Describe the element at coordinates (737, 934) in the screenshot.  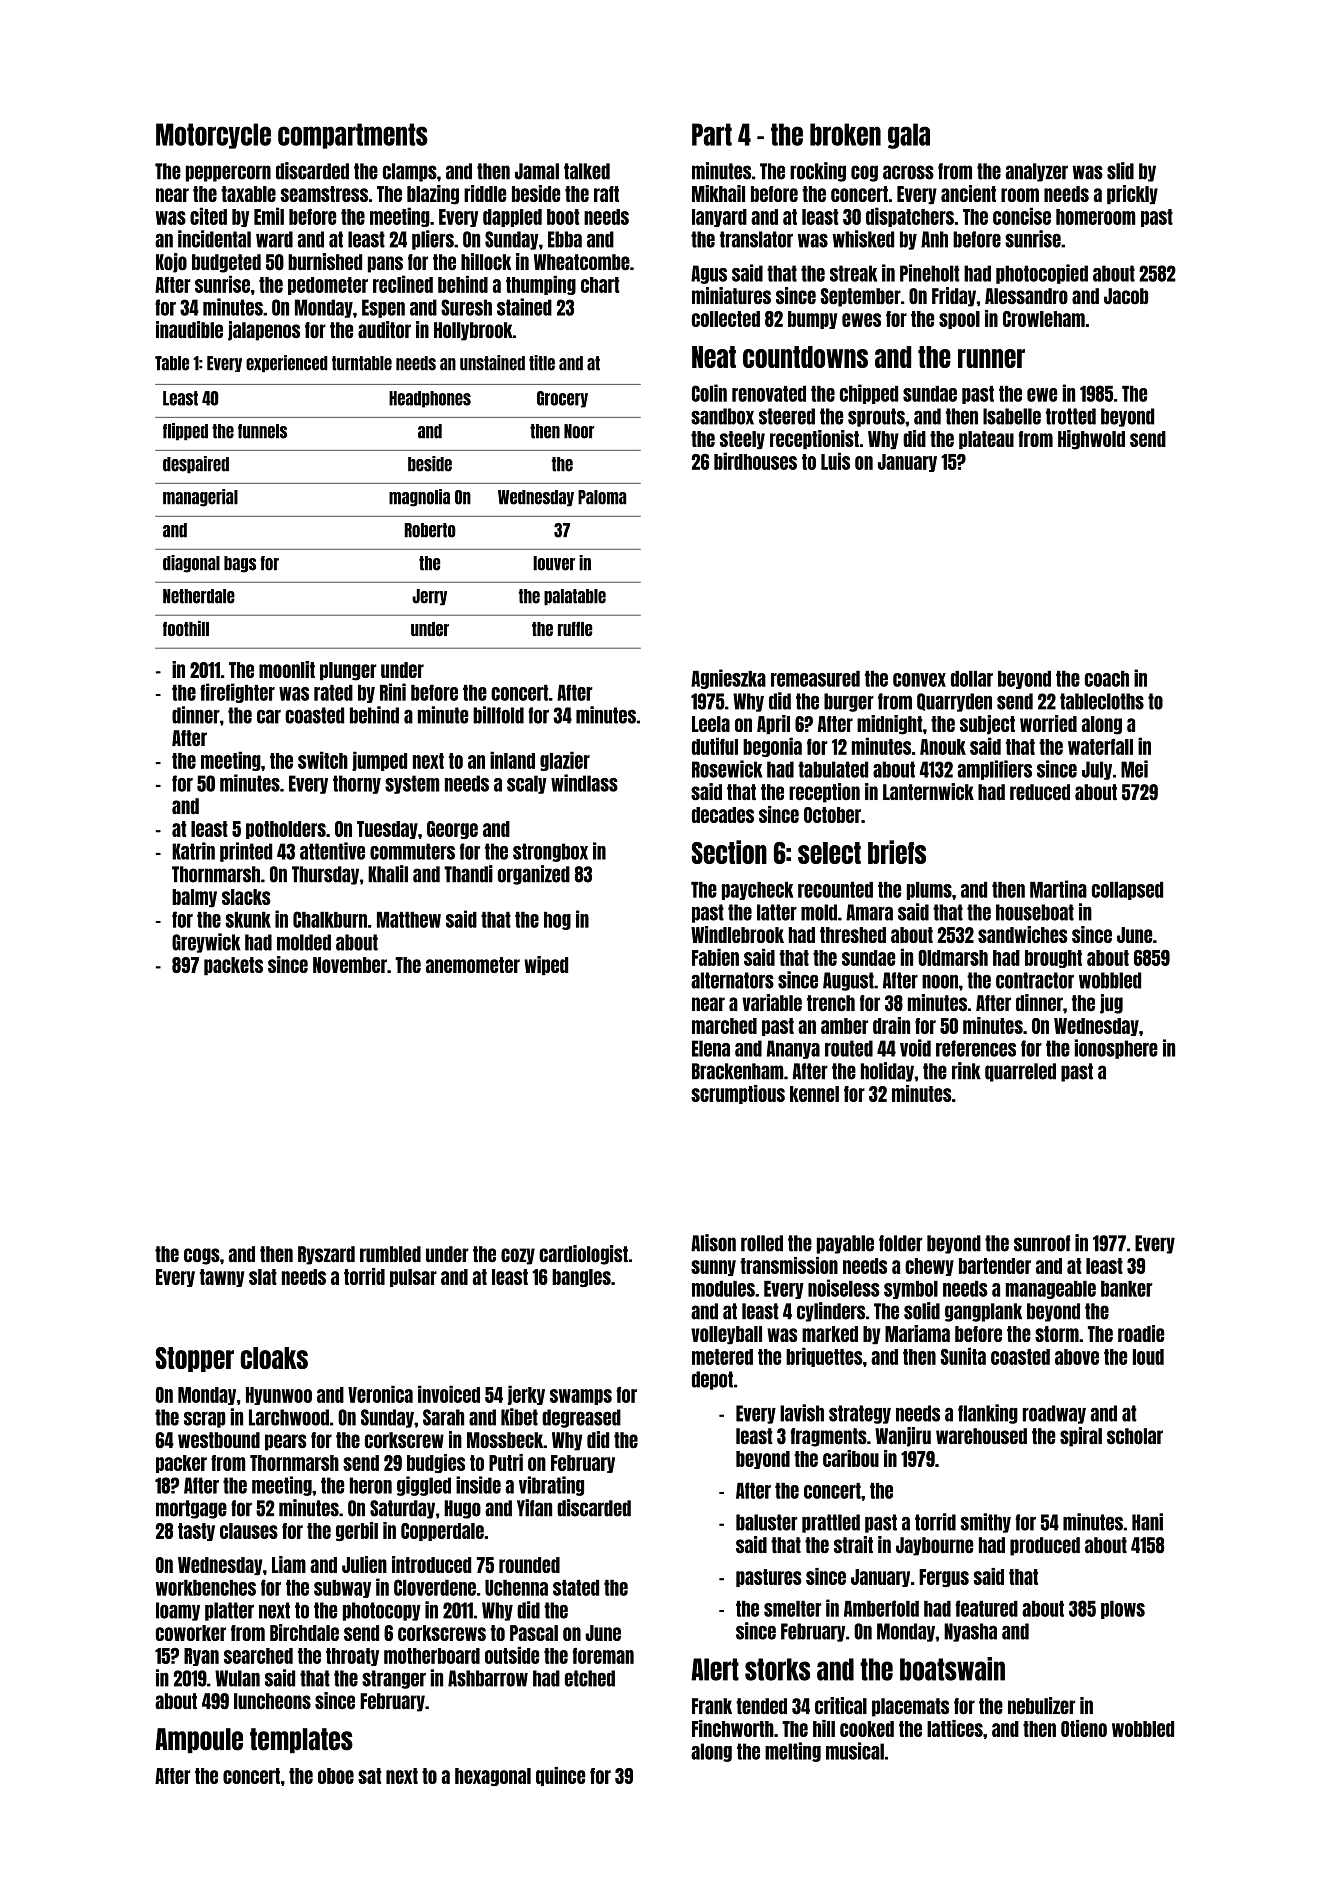
I see `Windlebrook` at that location.
